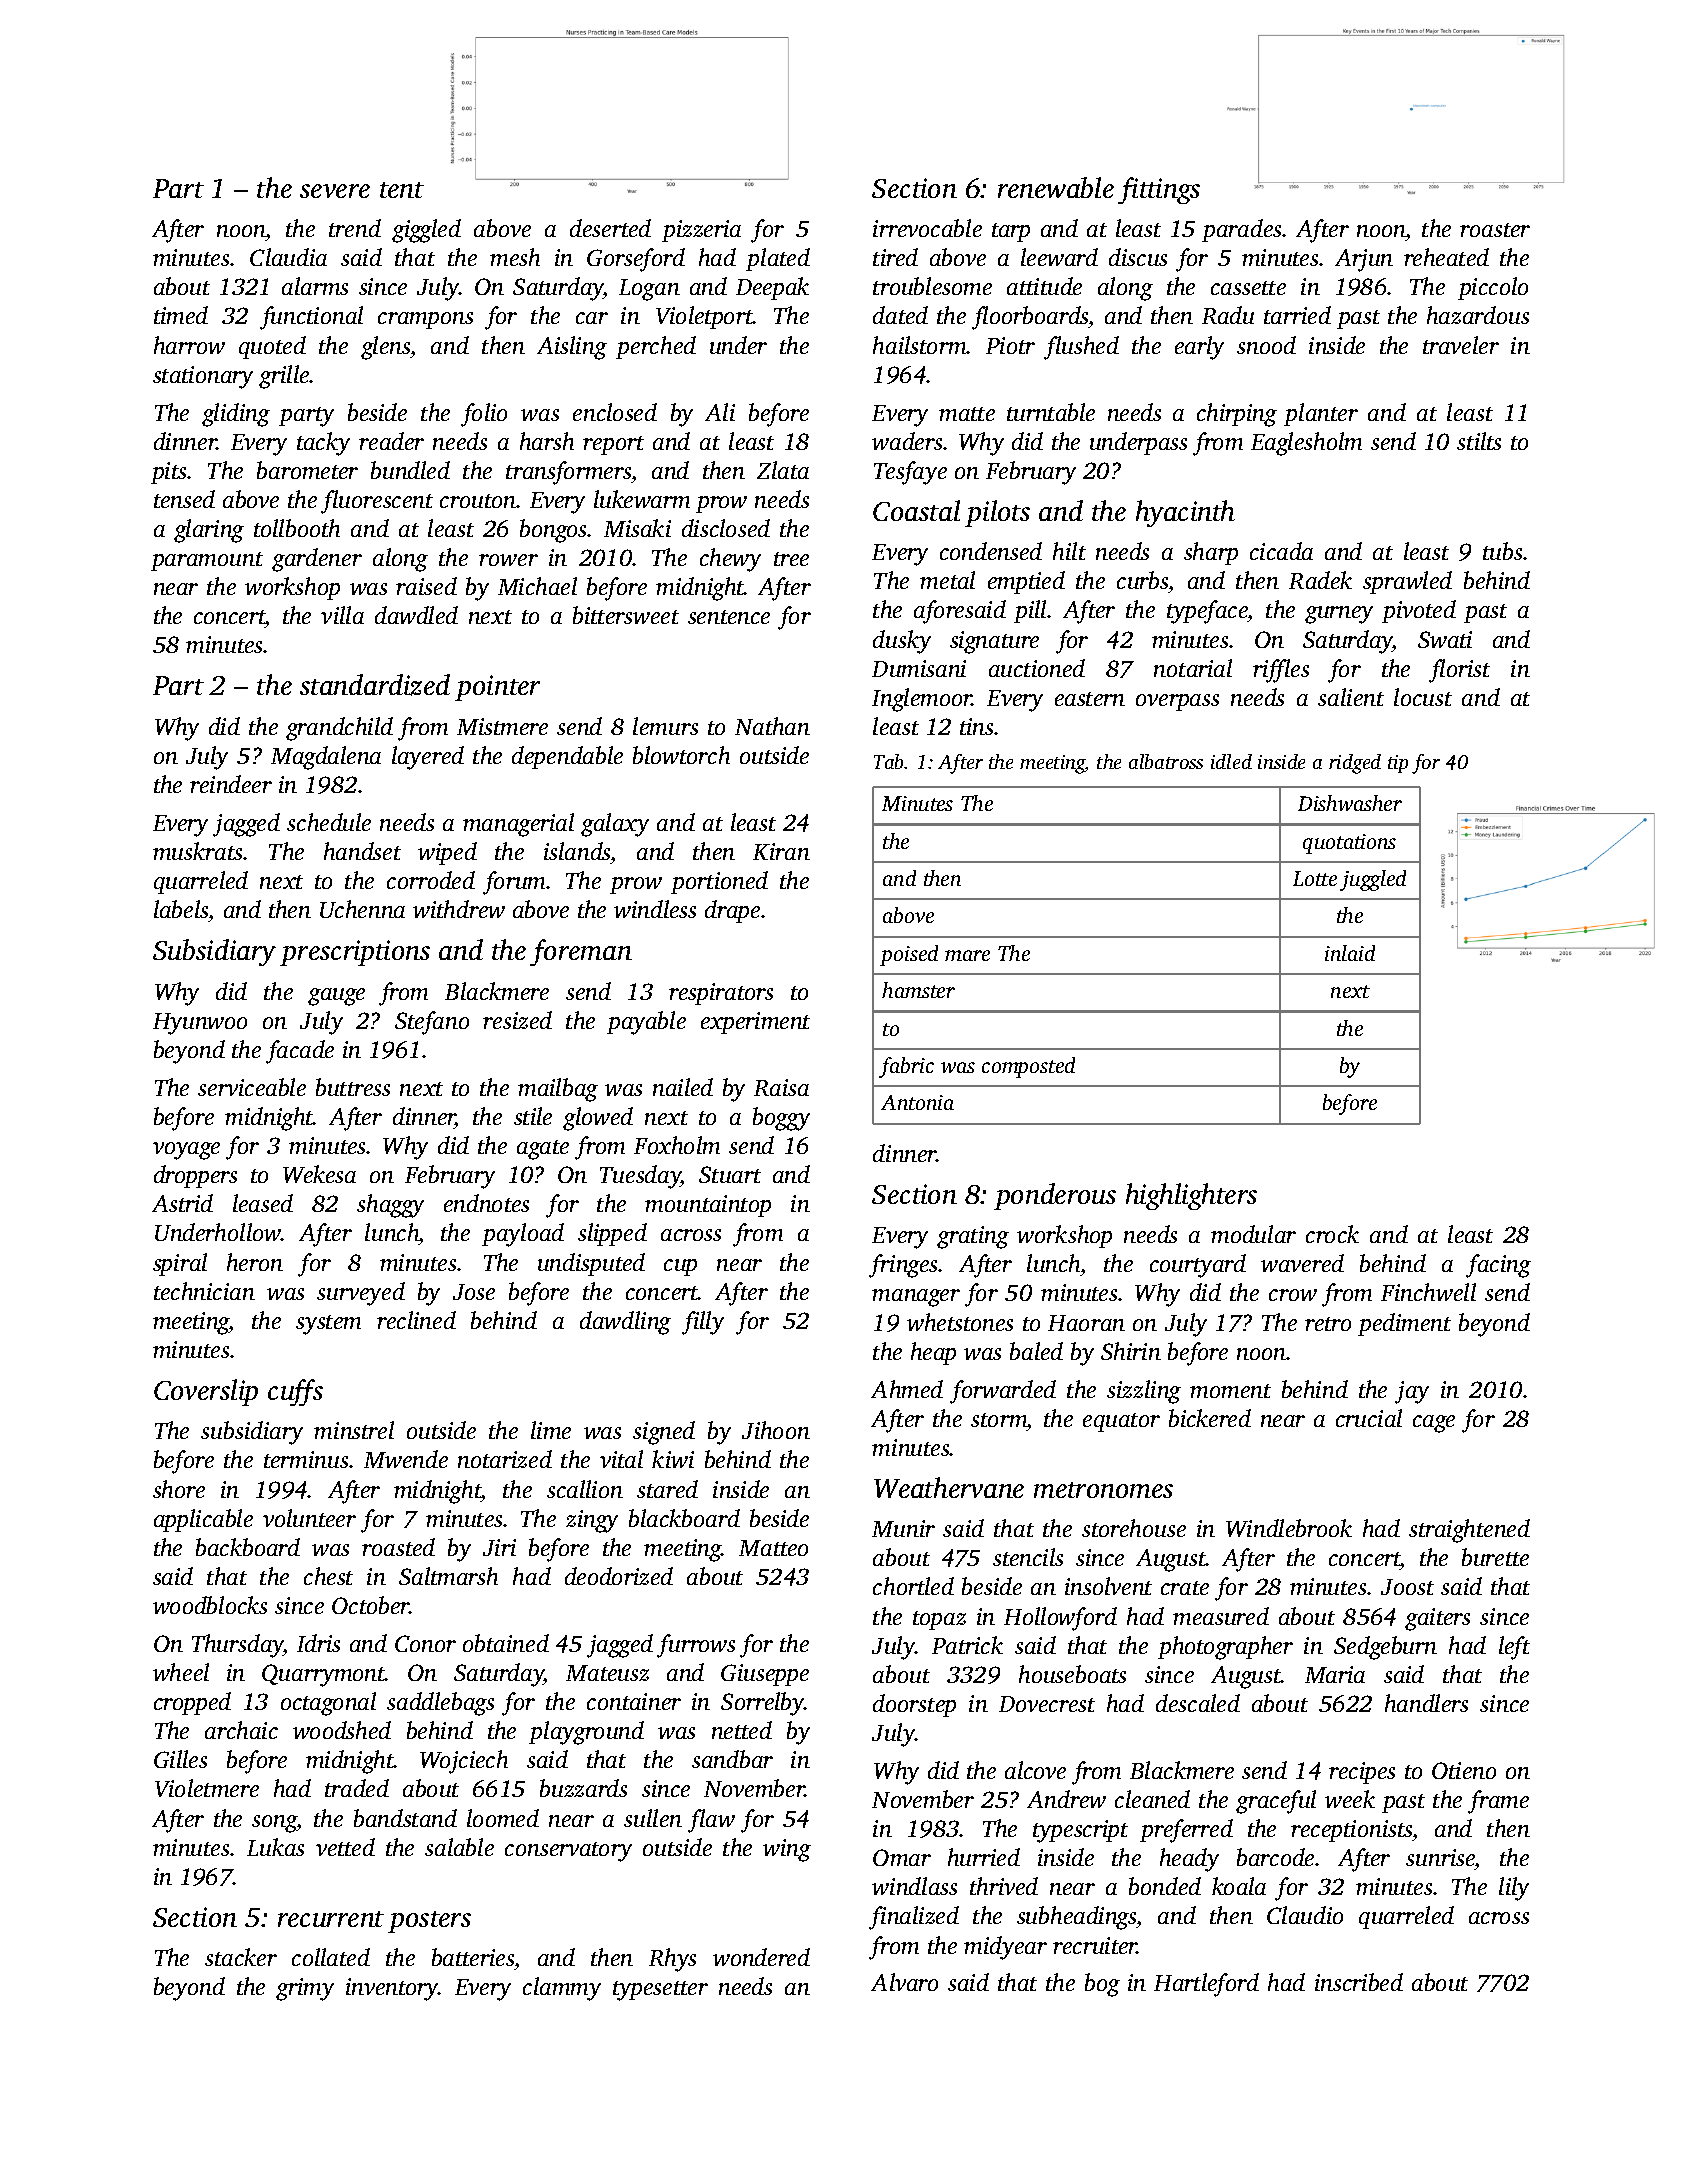 The image size is (1683, 2178). What do you see at coordinates (907, 1389) in the image?
I see `Ahmed` at bounding box center [907, 1389].
